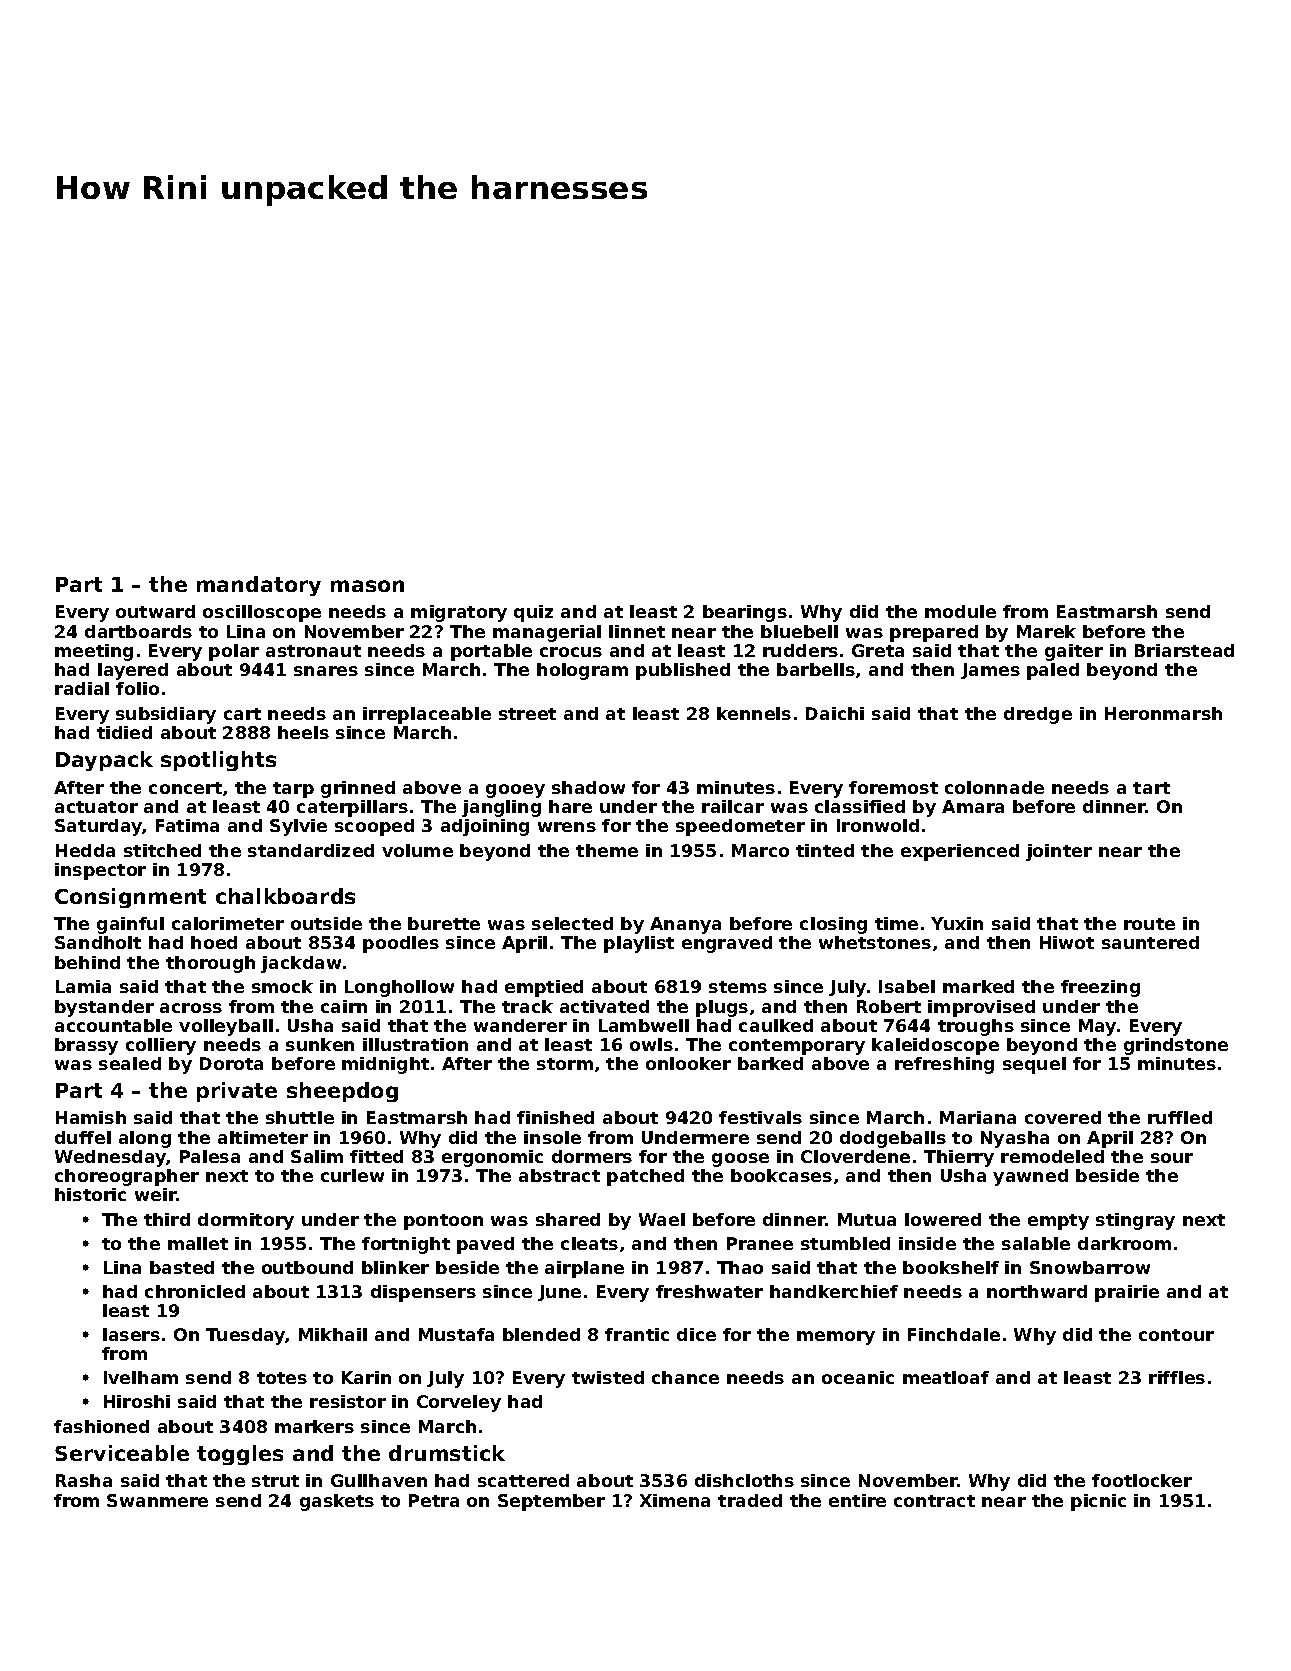 This page has height=1671, width=1291. Describe the element at coordinates (423, 1293) in the page. I see `dispensers` at that location.
